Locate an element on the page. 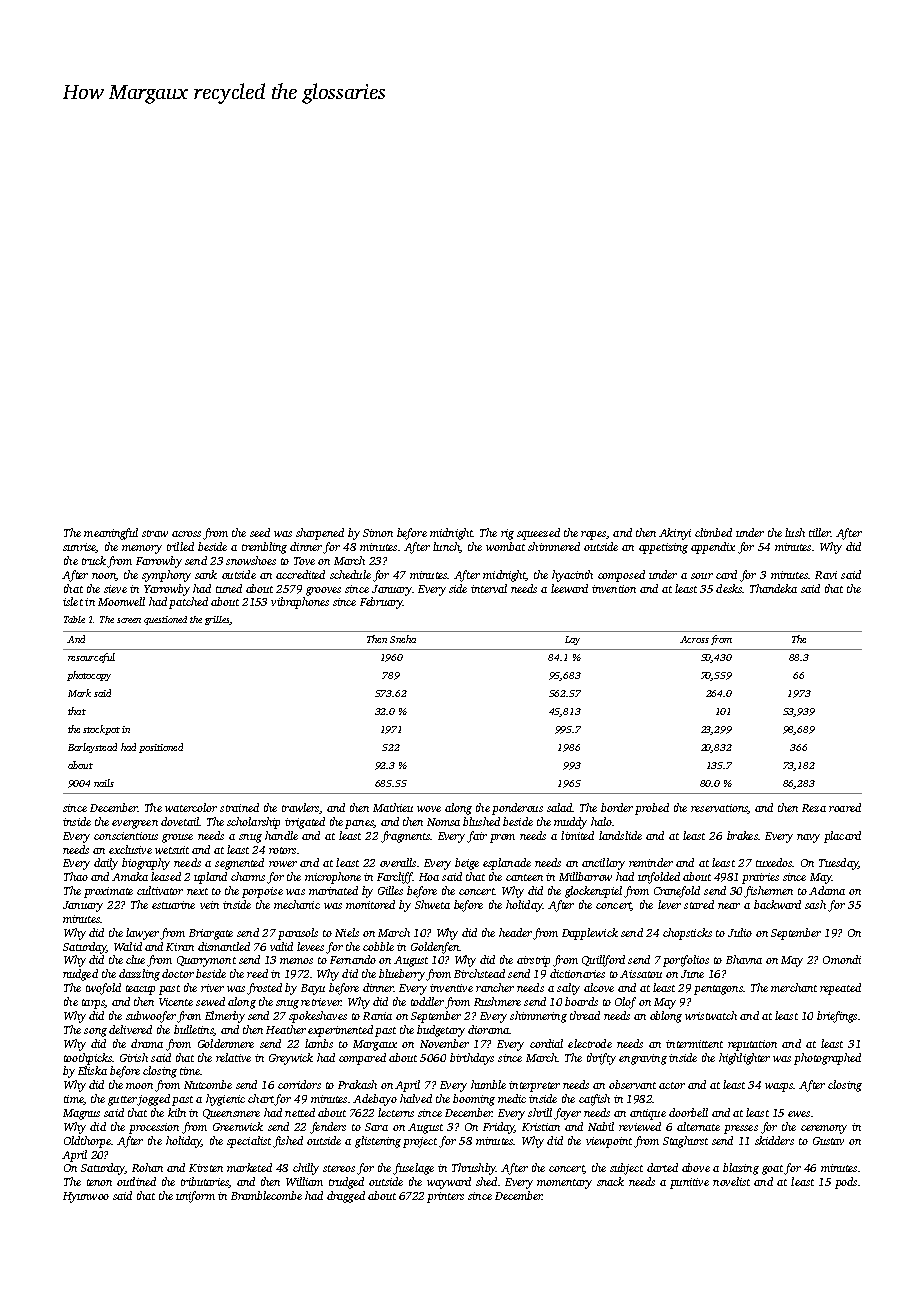 The height and width of the document is (1308, 924). roared is located at coordinates (845, 807).
